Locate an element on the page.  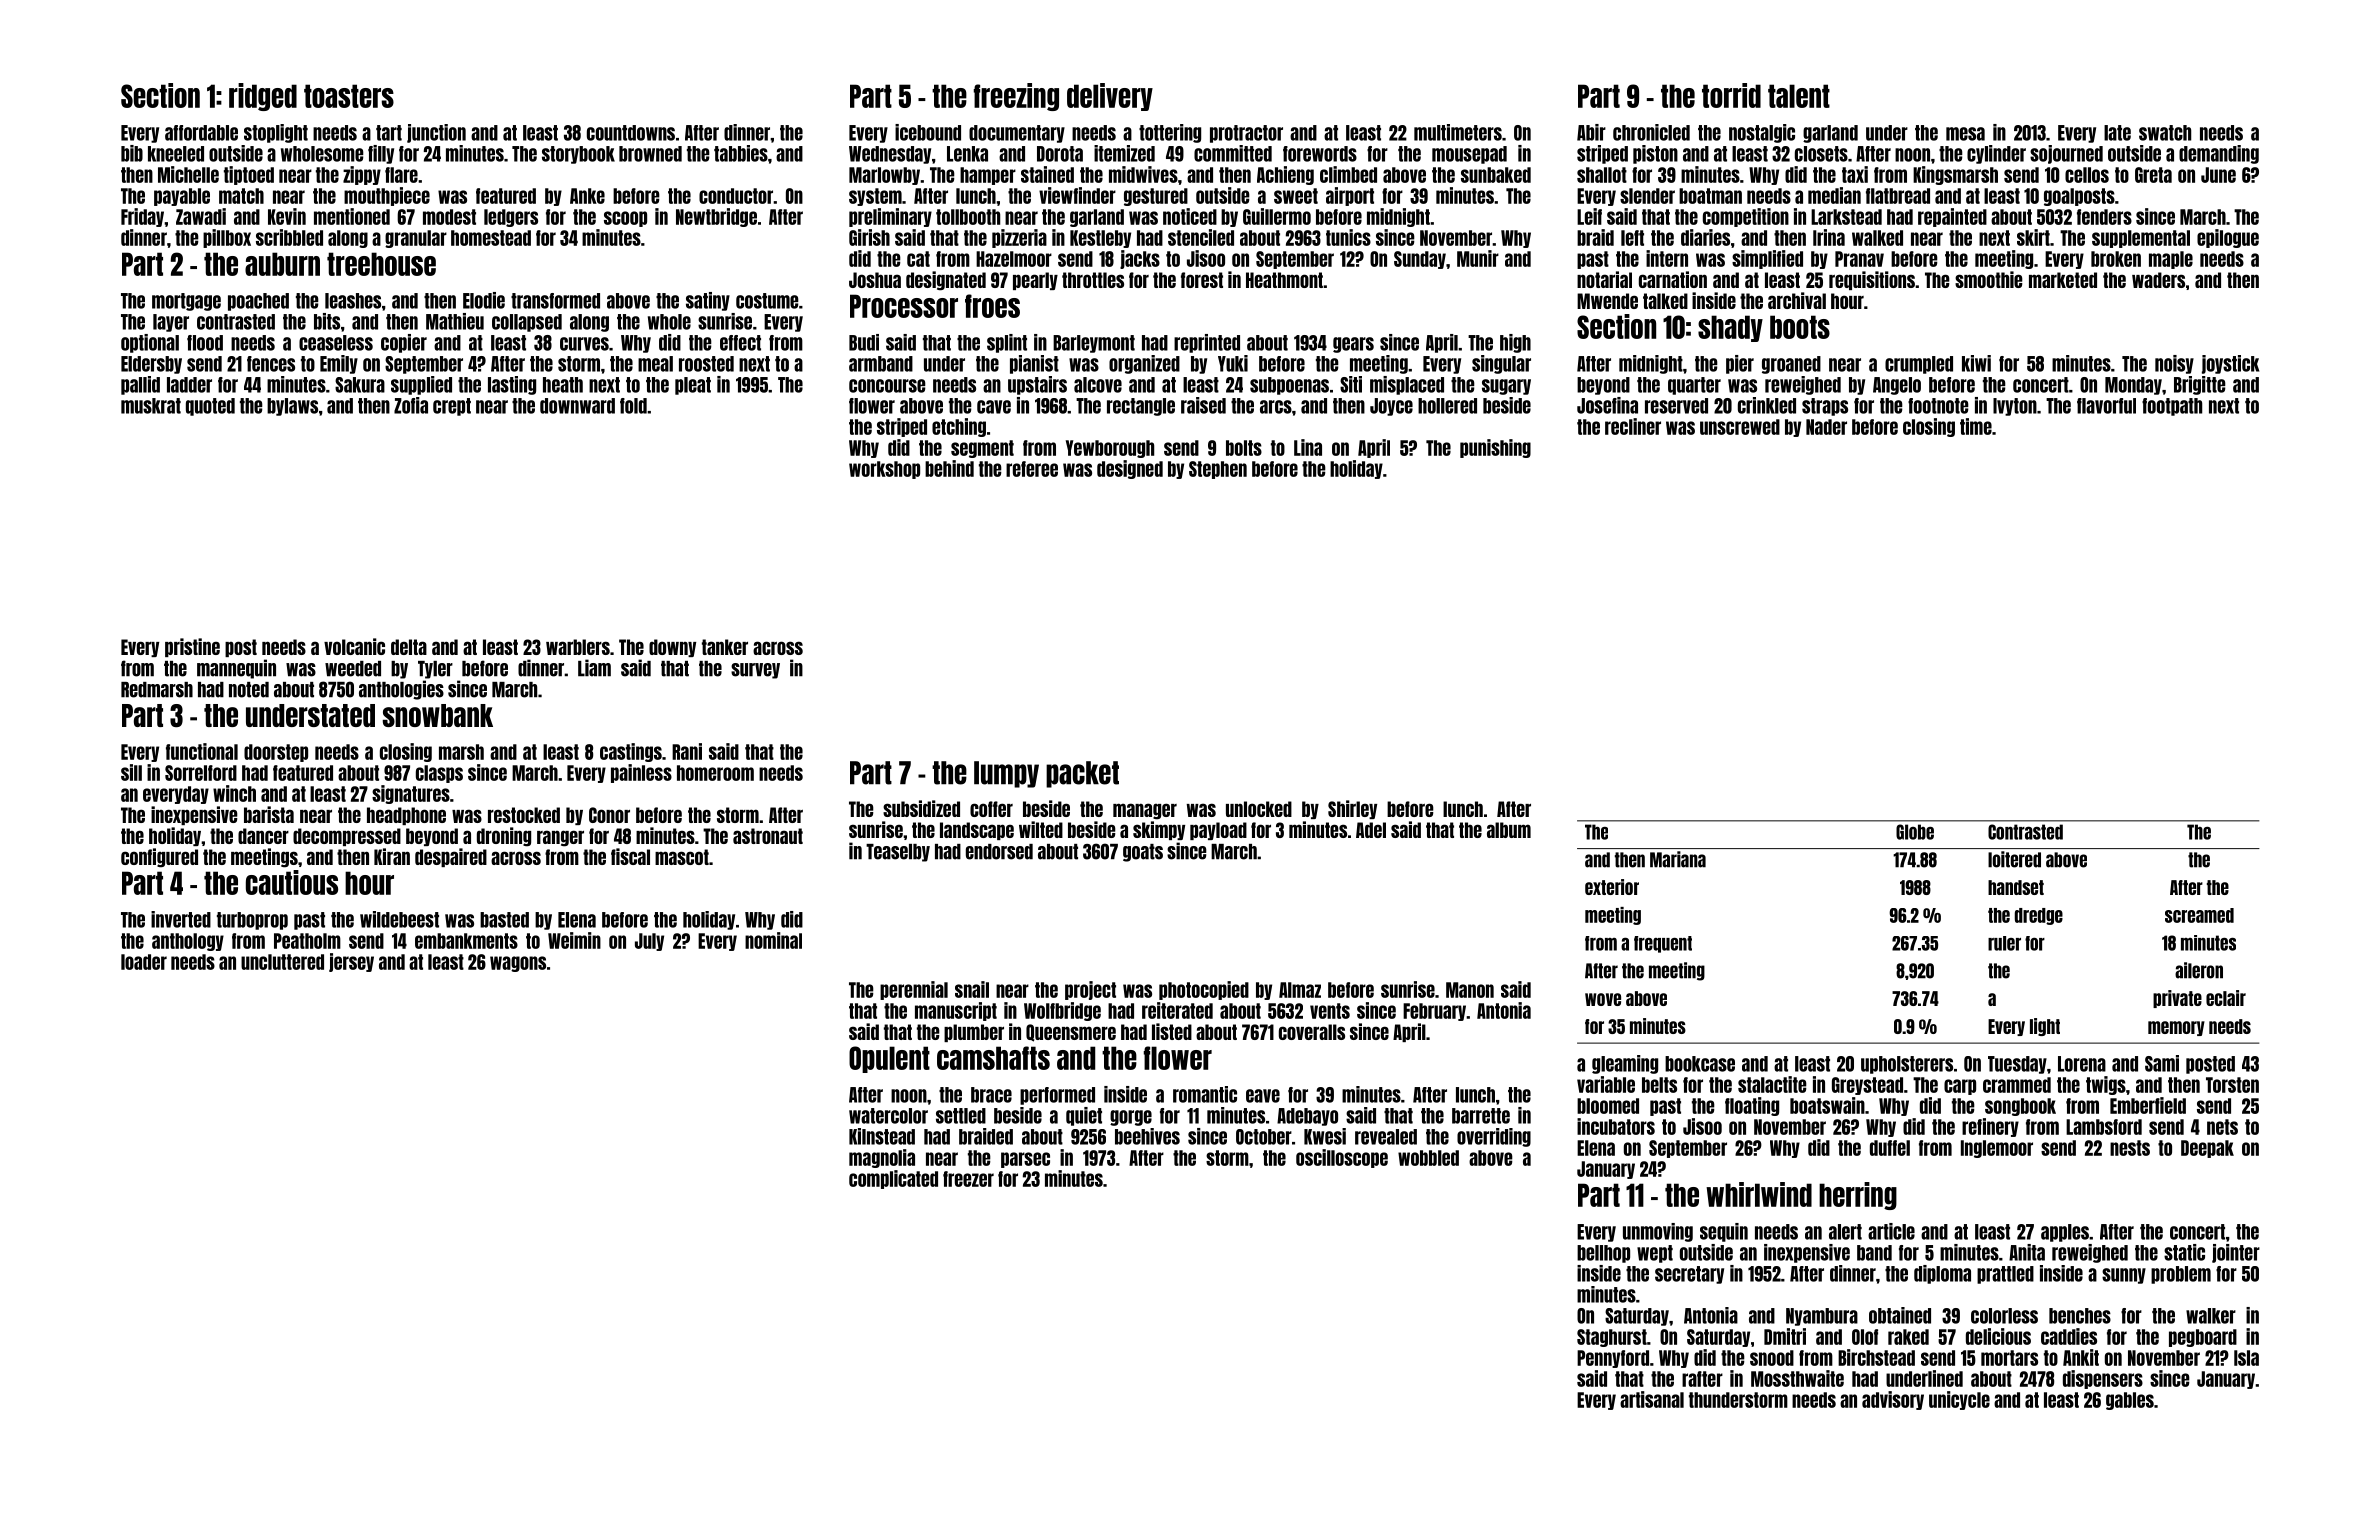
mascot is located at coordinates (682, 857).
